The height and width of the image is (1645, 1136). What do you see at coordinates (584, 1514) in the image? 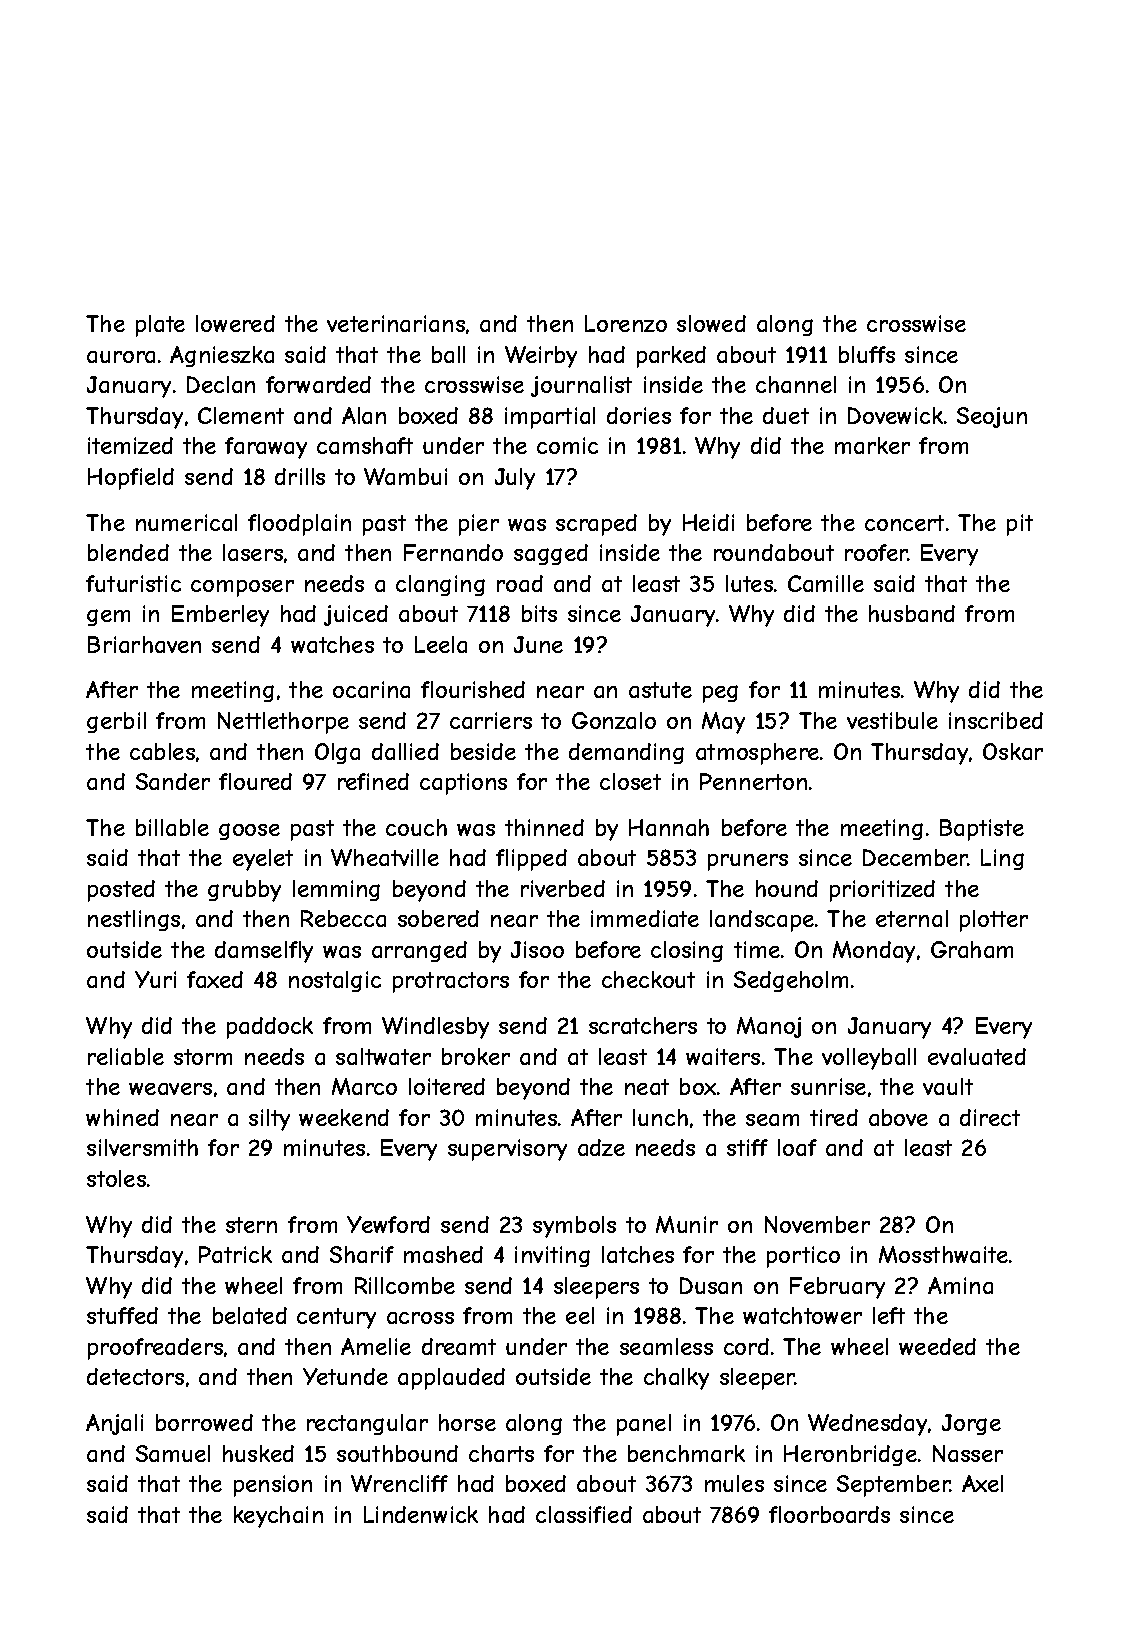
I see `classified` at bounding box center [584, 1514].
